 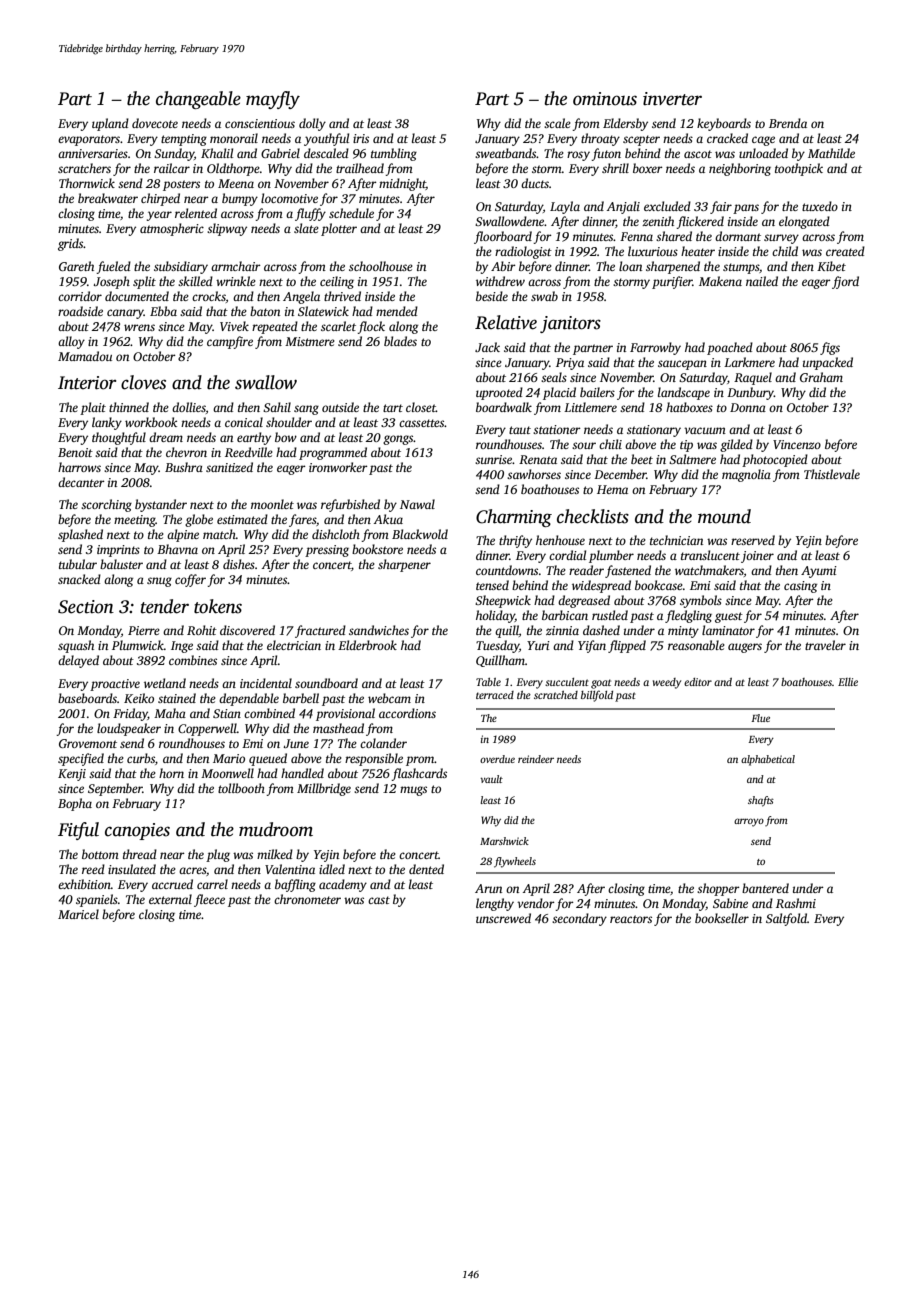 I want to click on milked, so click(x=275, y=854).
